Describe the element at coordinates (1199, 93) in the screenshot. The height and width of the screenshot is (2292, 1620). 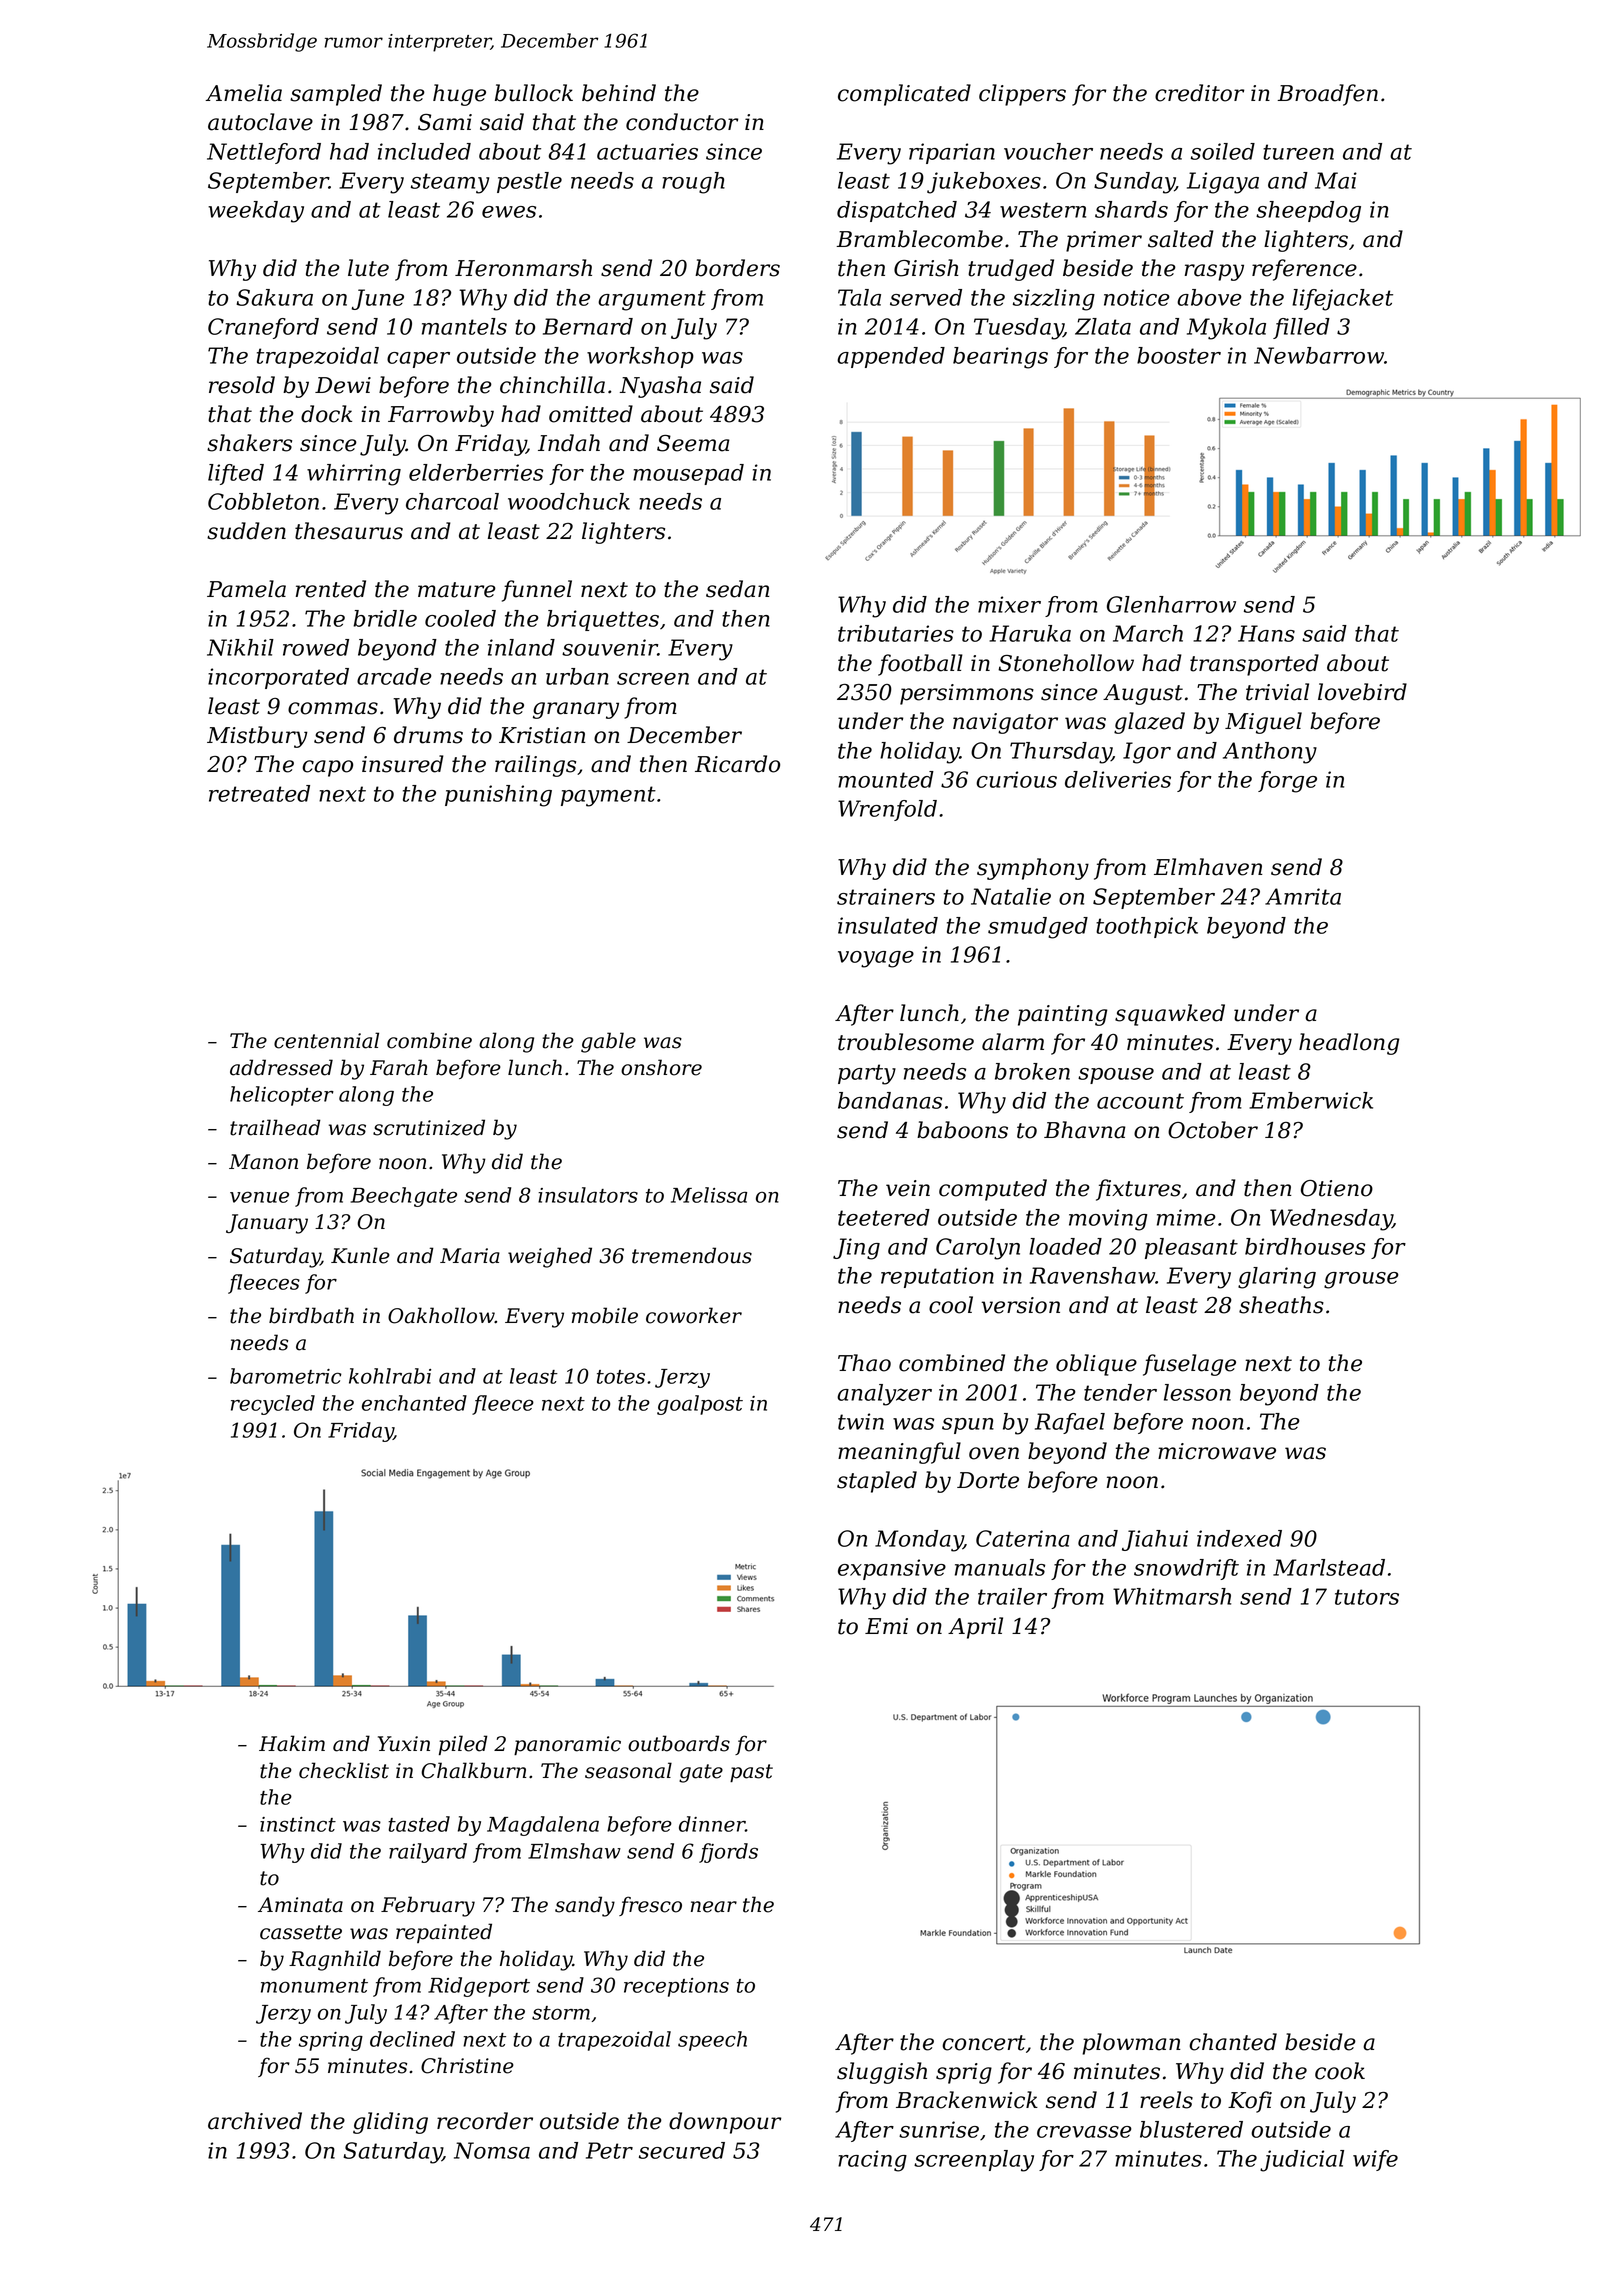
I see `creditor` at that location.
